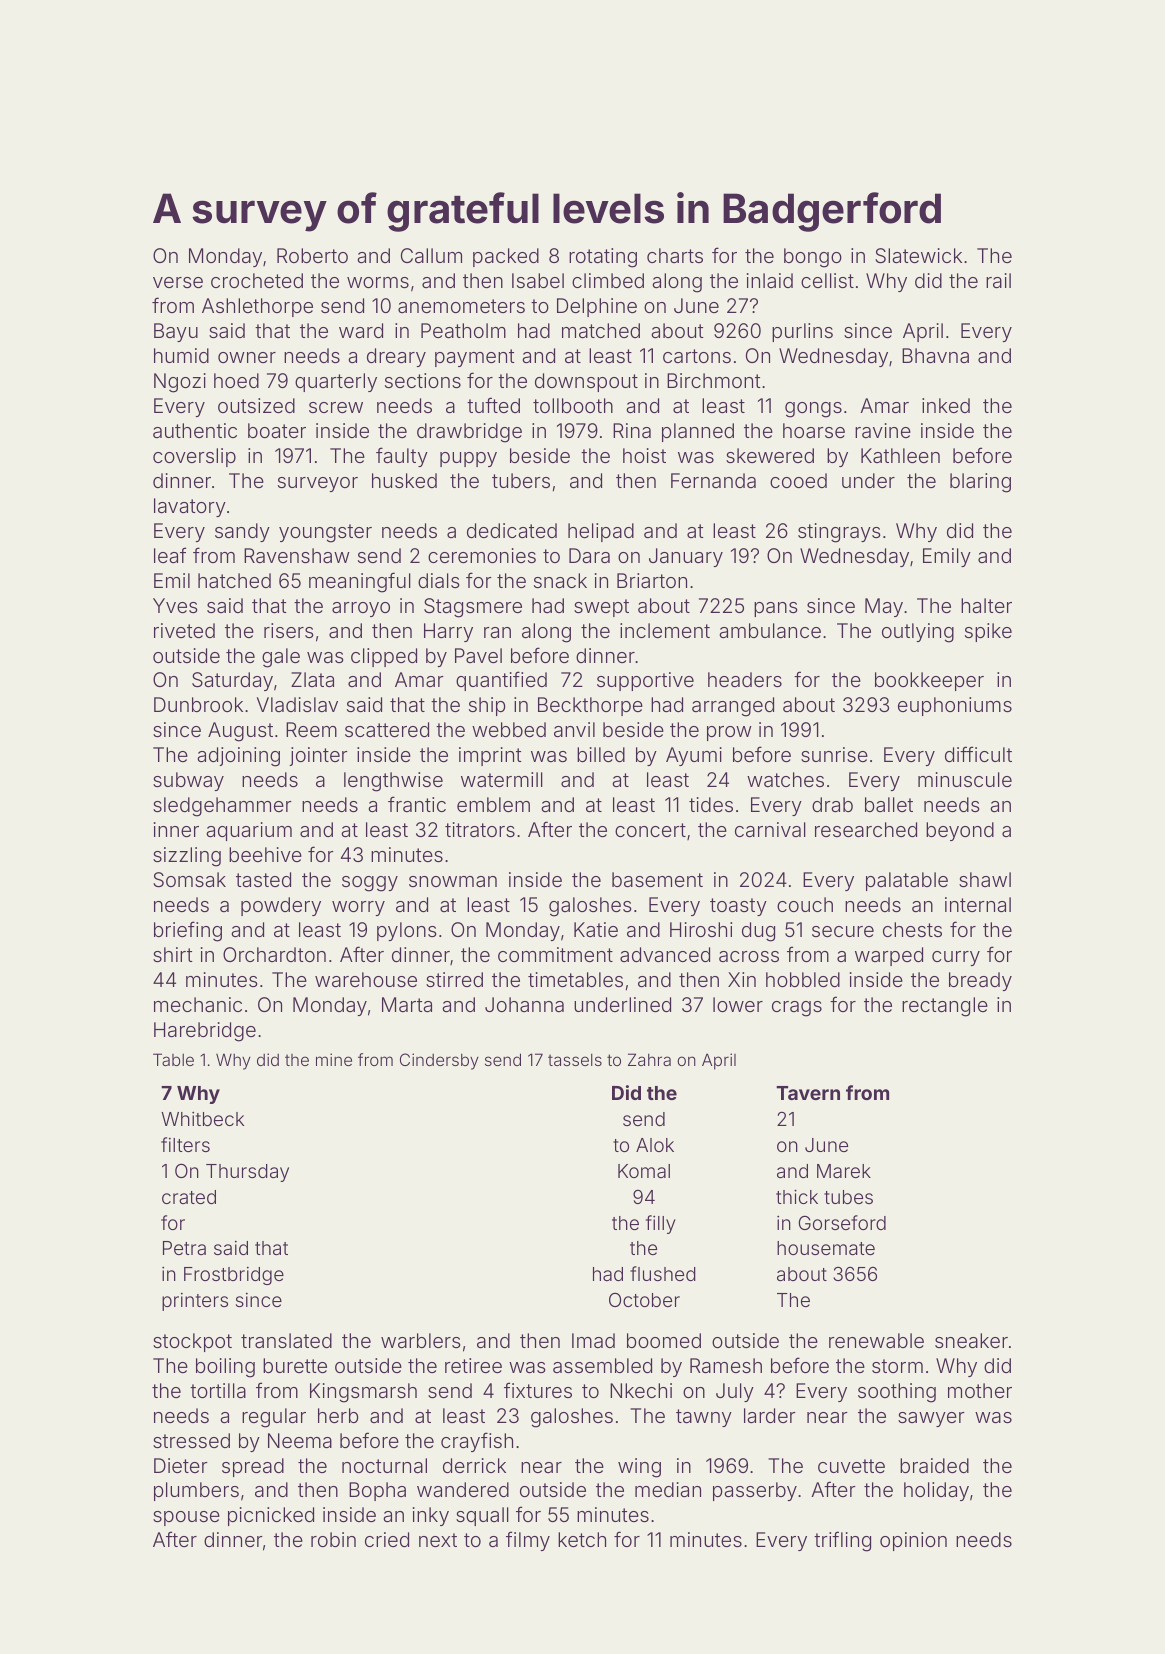 This image has height=1654, width=1165. What do you see at coordinates (842, 1222) in the image?
I see `Gorseford` at bounding box center [842, 1222].
